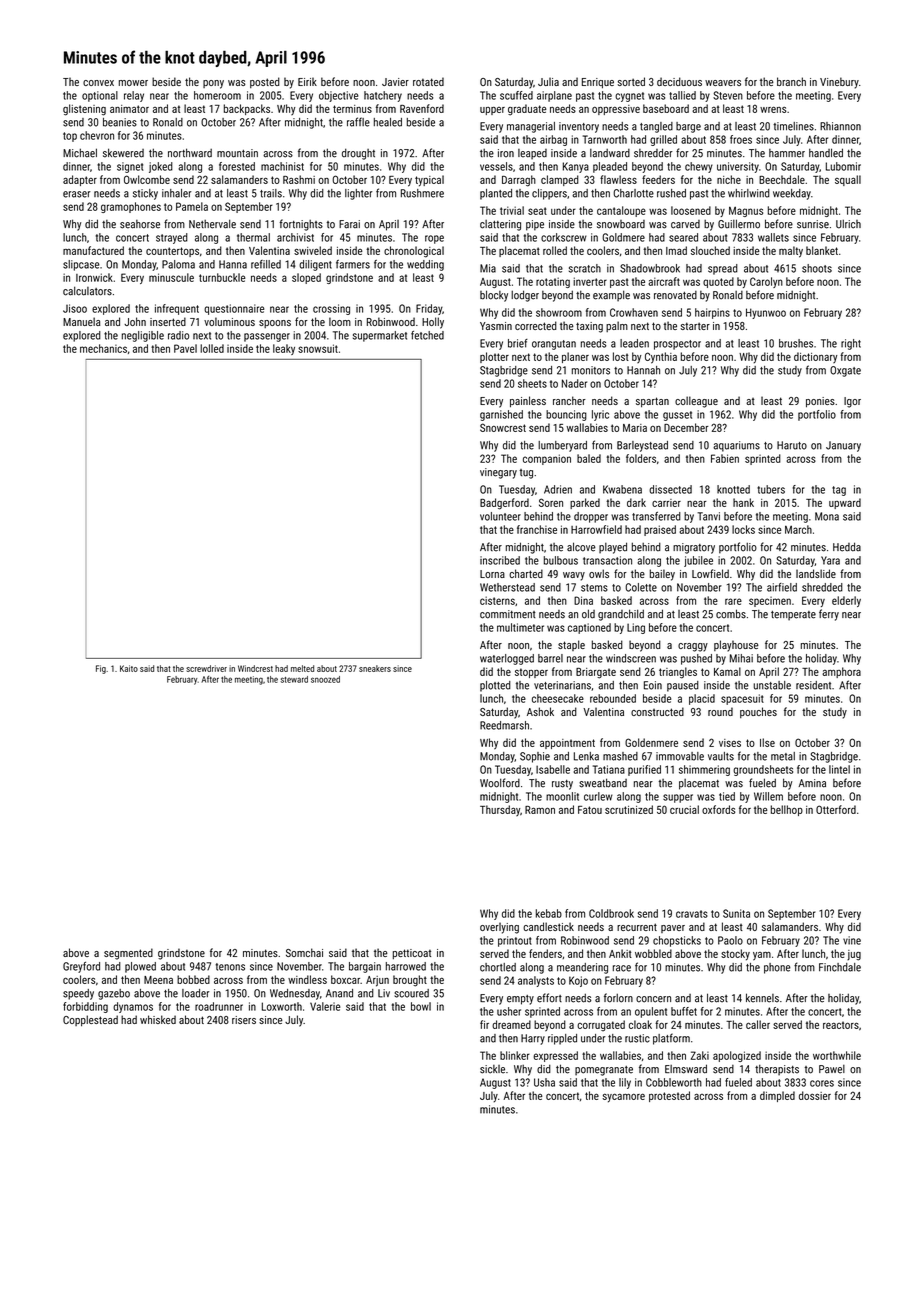  Describe the element at coordinates (358, 154) in the document. I see `drought` at that location.
